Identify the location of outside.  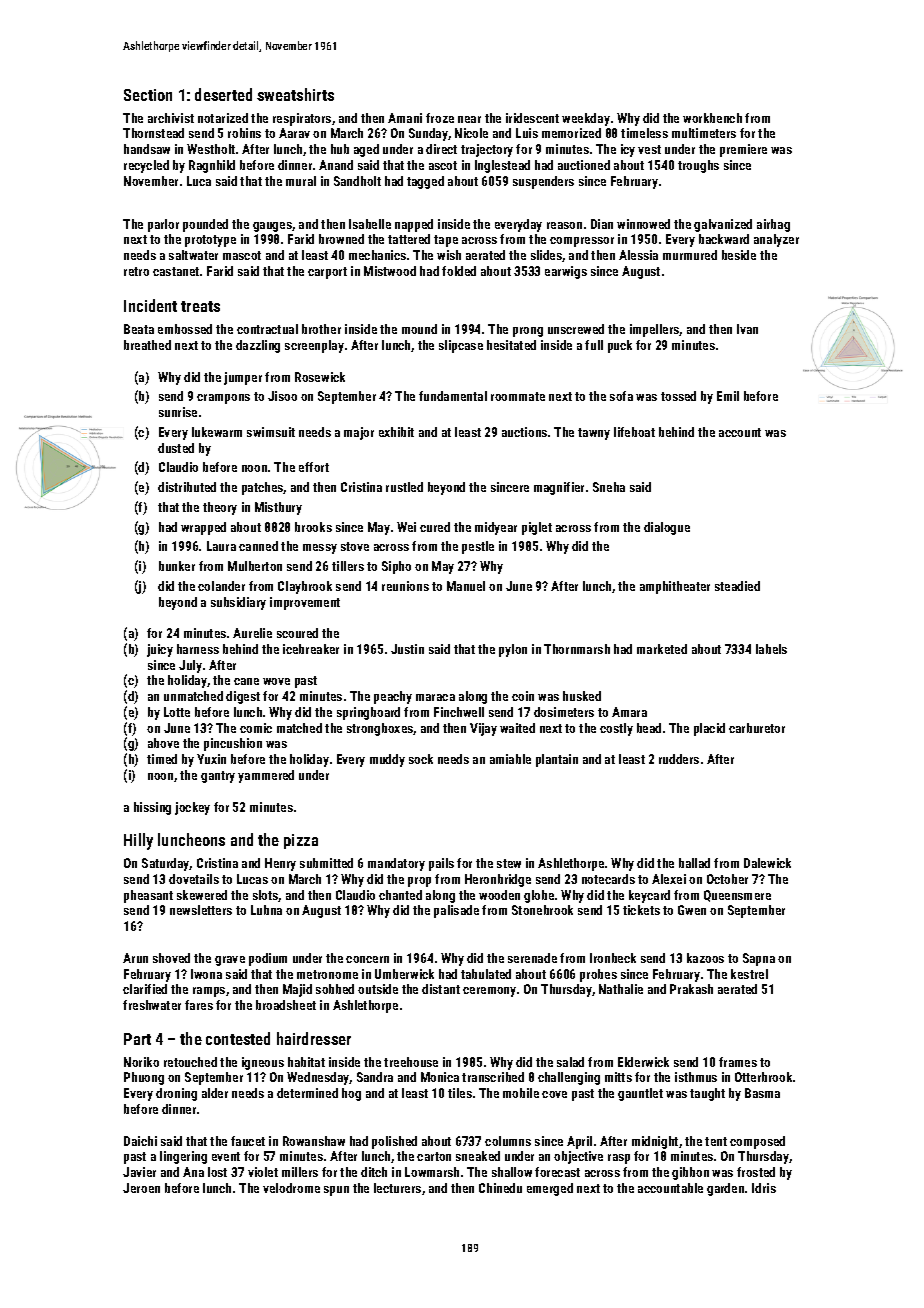
(378, 989).
